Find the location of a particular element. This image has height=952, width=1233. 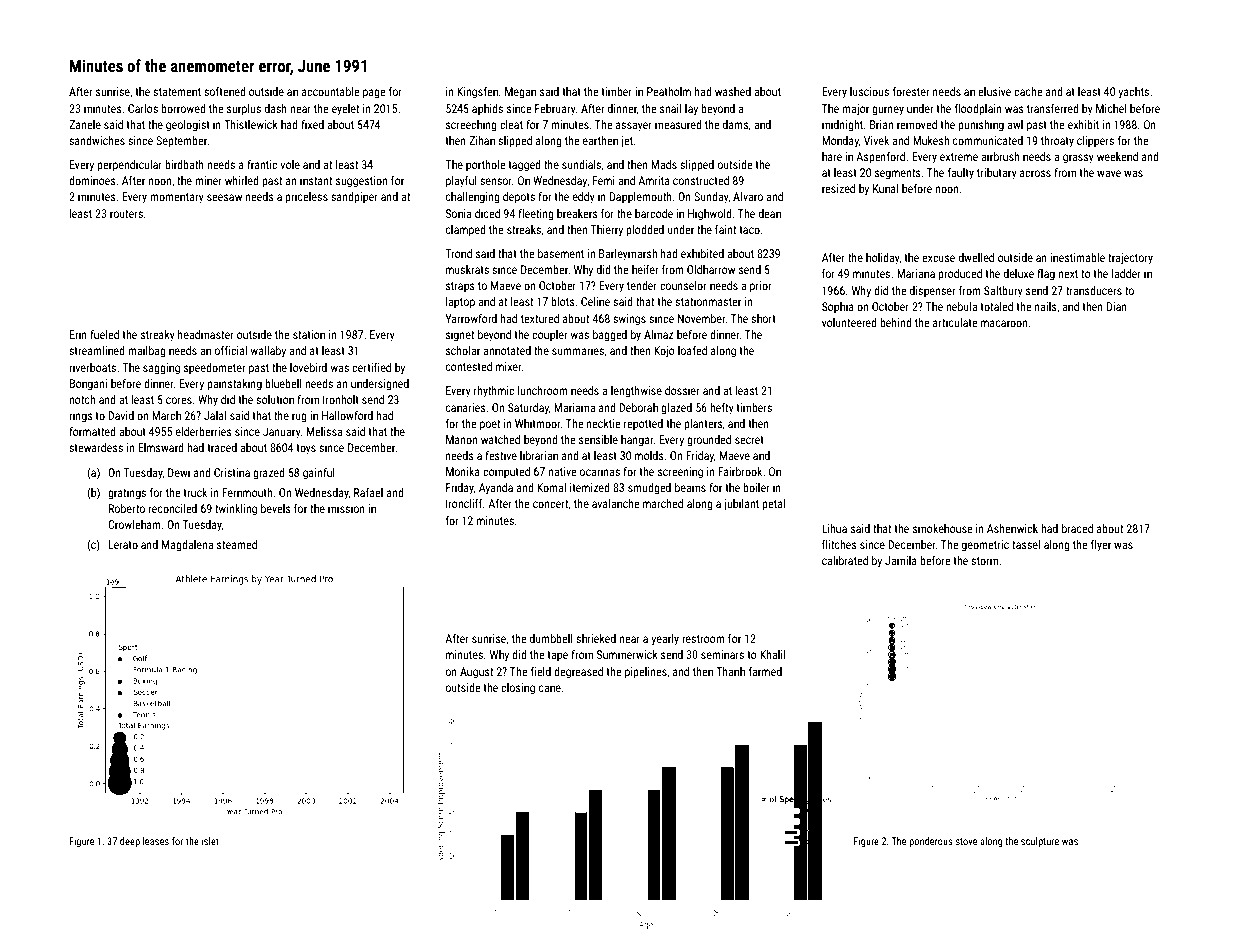

swings is located at coordinates (629, 320).
